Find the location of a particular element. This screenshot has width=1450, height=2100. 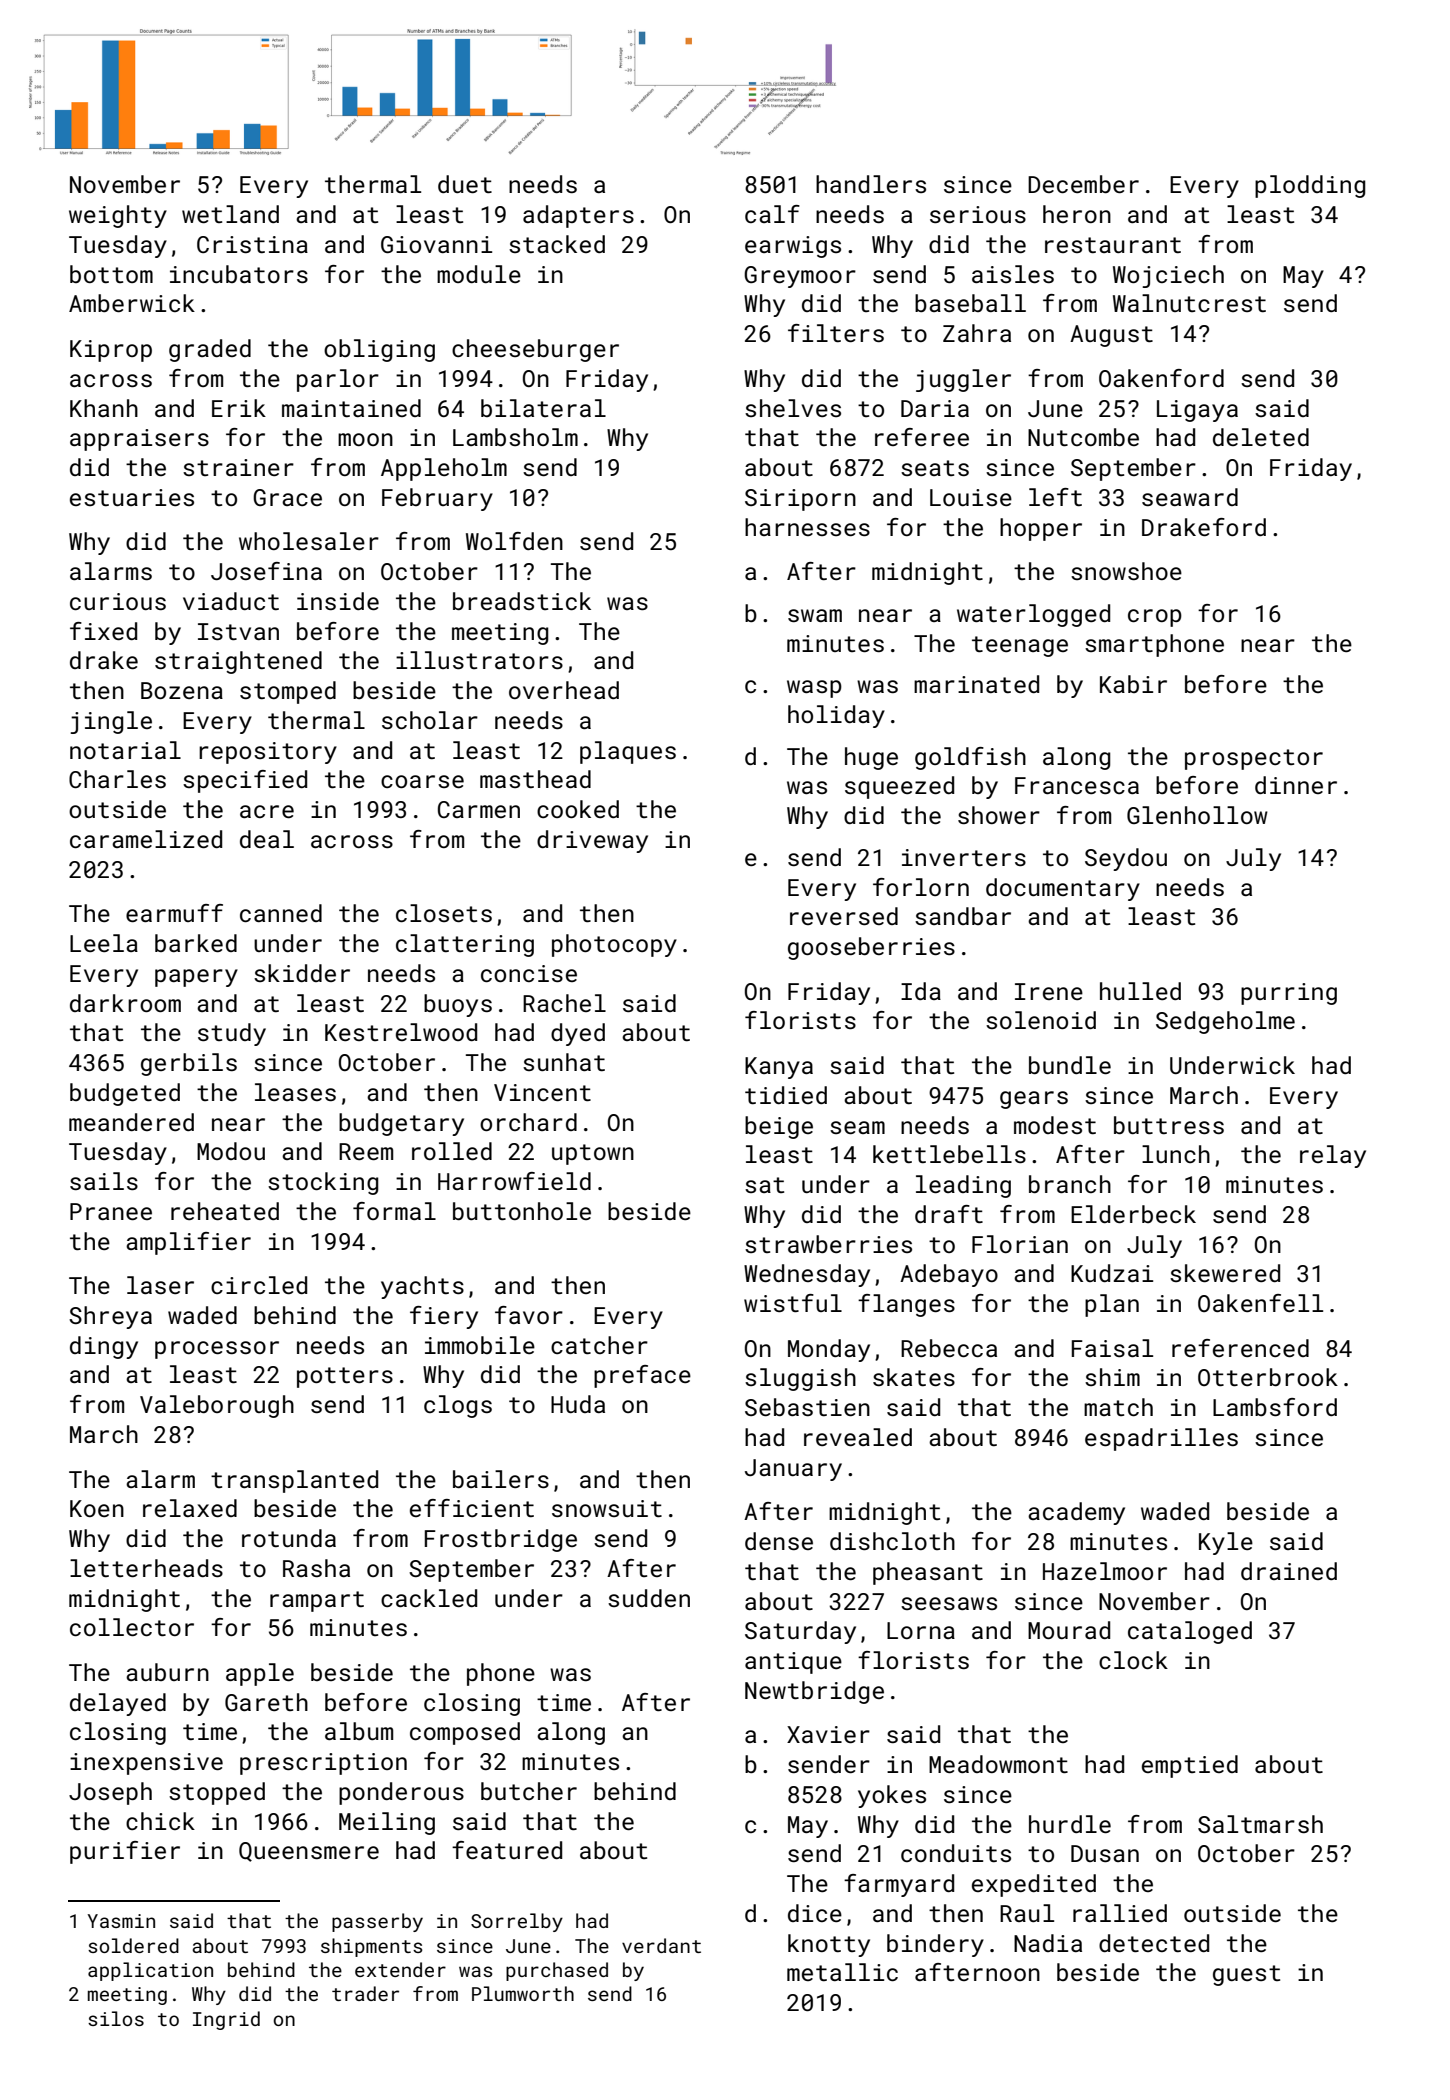

driveway is located at coordinates (592, 841).
